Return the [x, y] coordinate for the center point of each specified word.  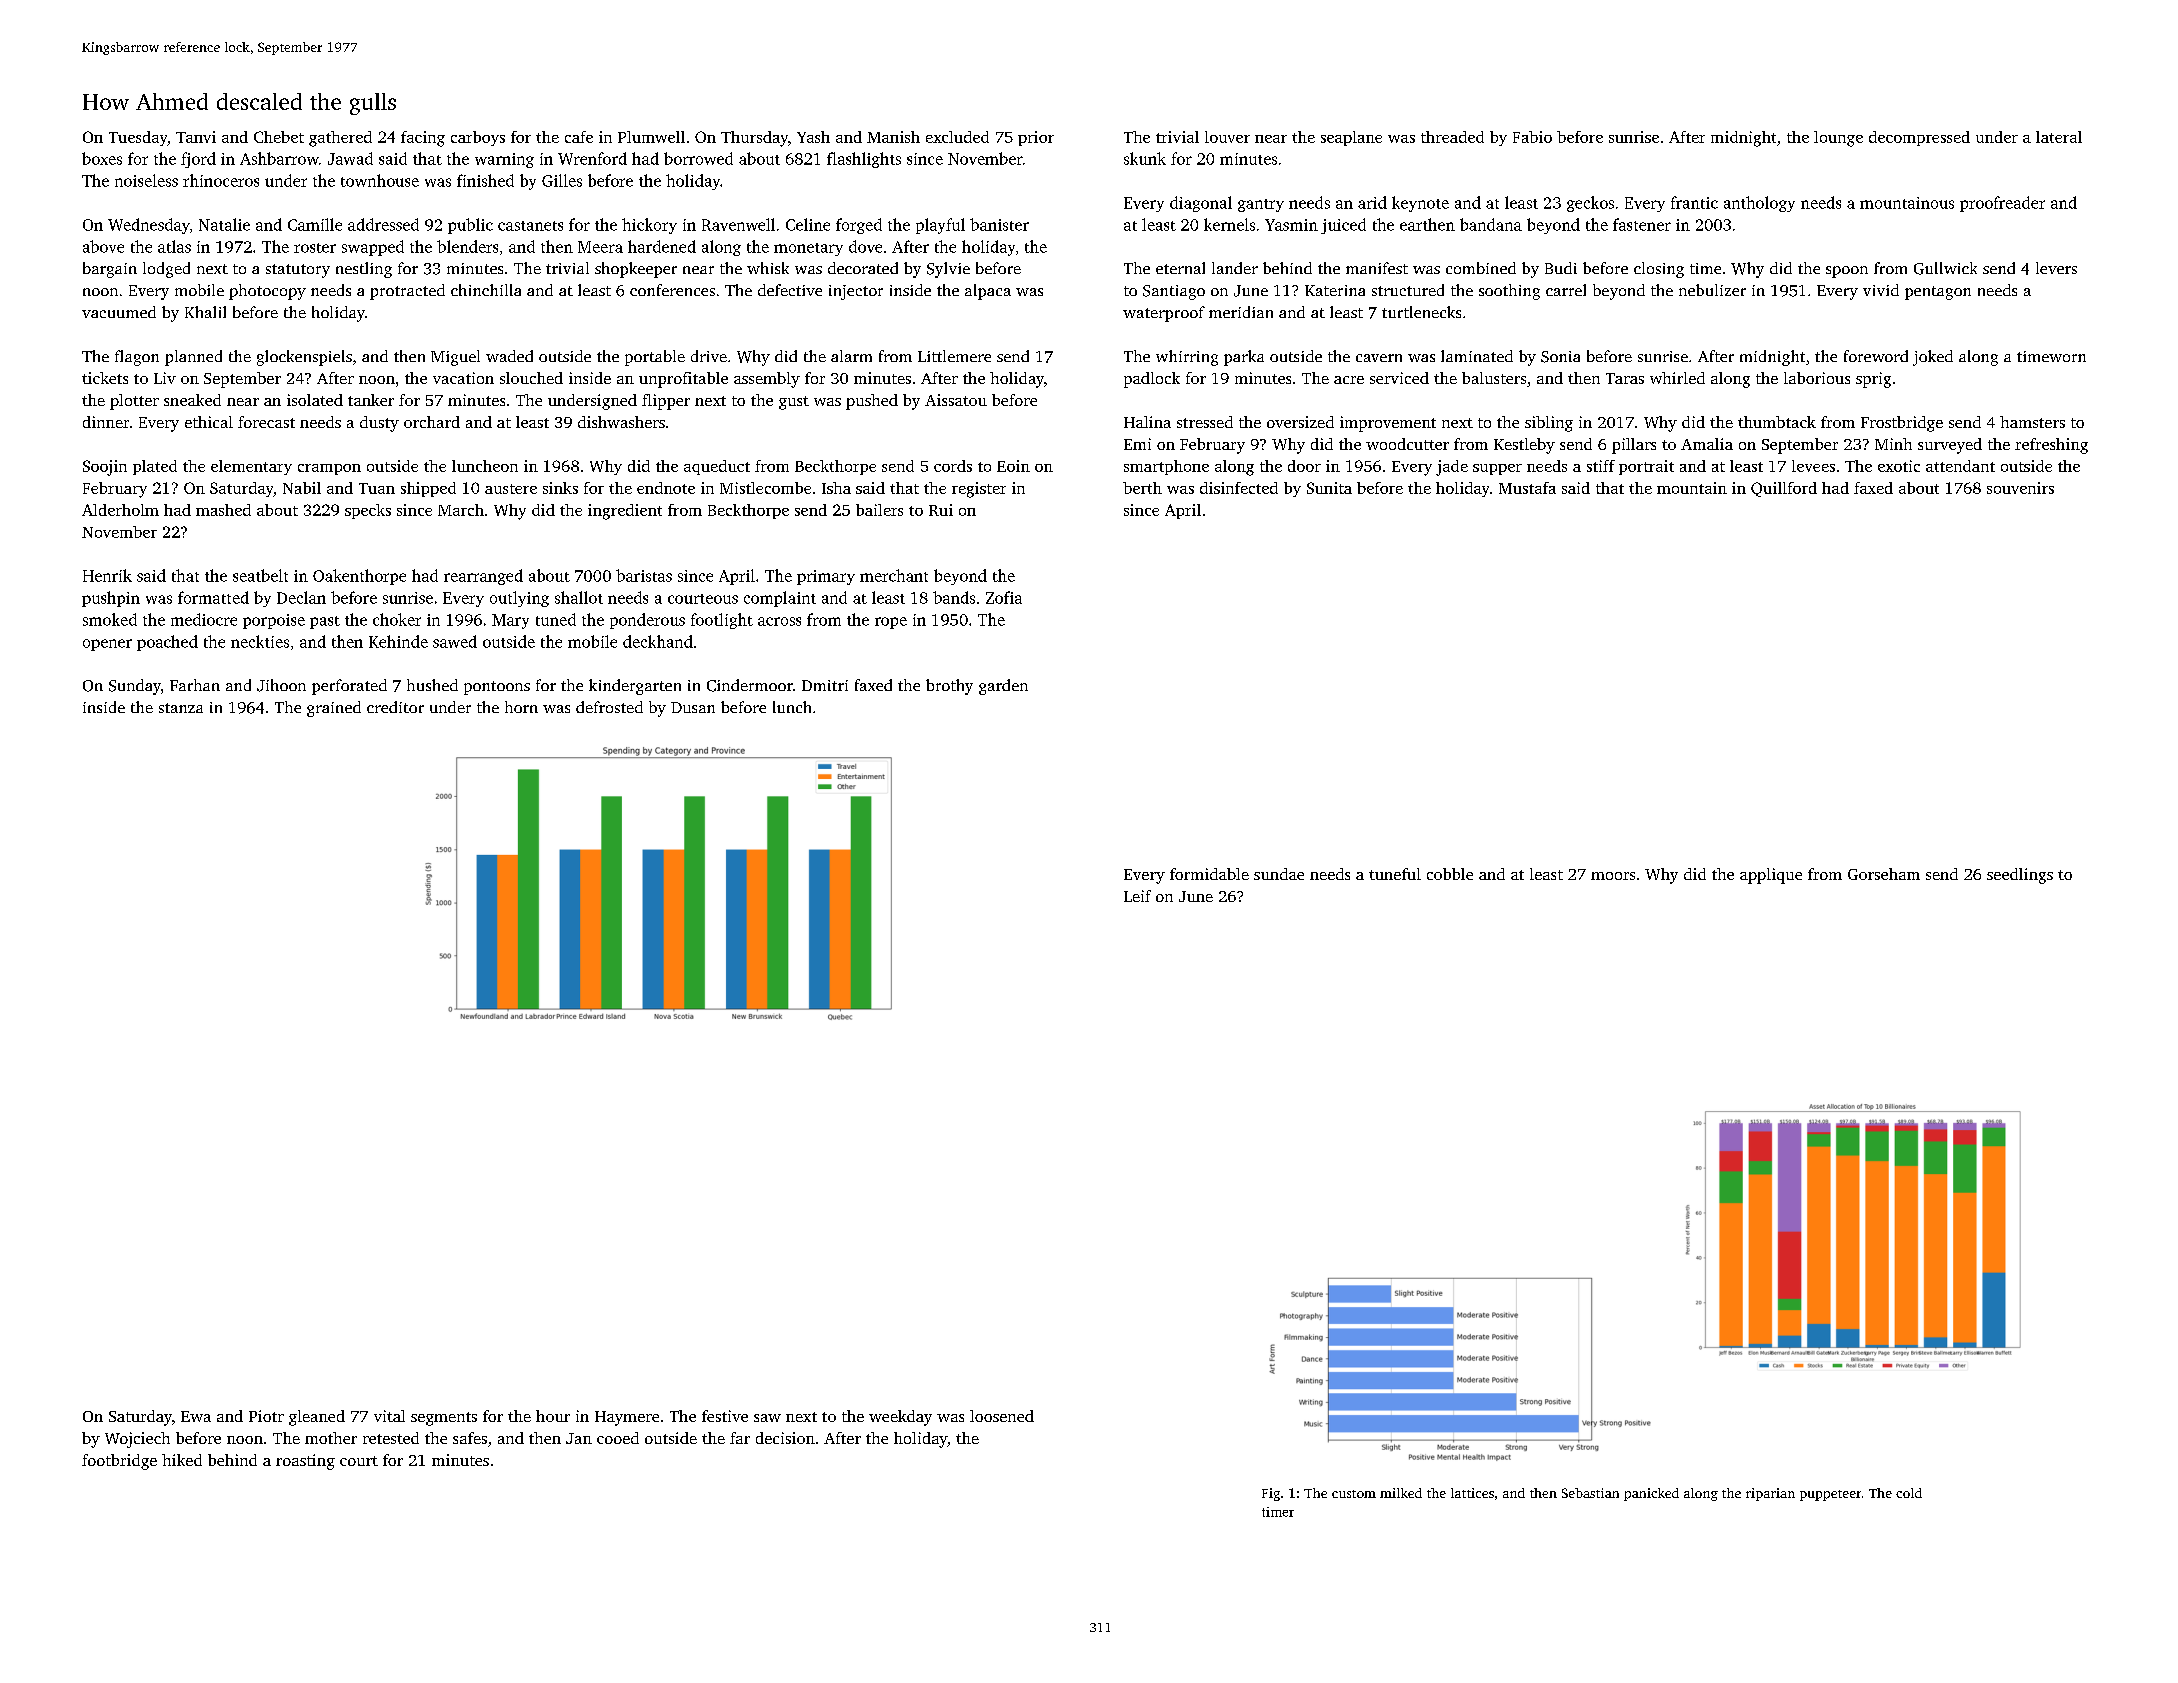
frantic [1694, 202]
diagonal [1201, 204]
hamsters [2032, 422]
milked [1401, 1493]
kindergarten [635, 687]
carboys [478, 138]
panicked [1651, 1494]
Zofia [1004, 597]
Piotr [266, 1416]
